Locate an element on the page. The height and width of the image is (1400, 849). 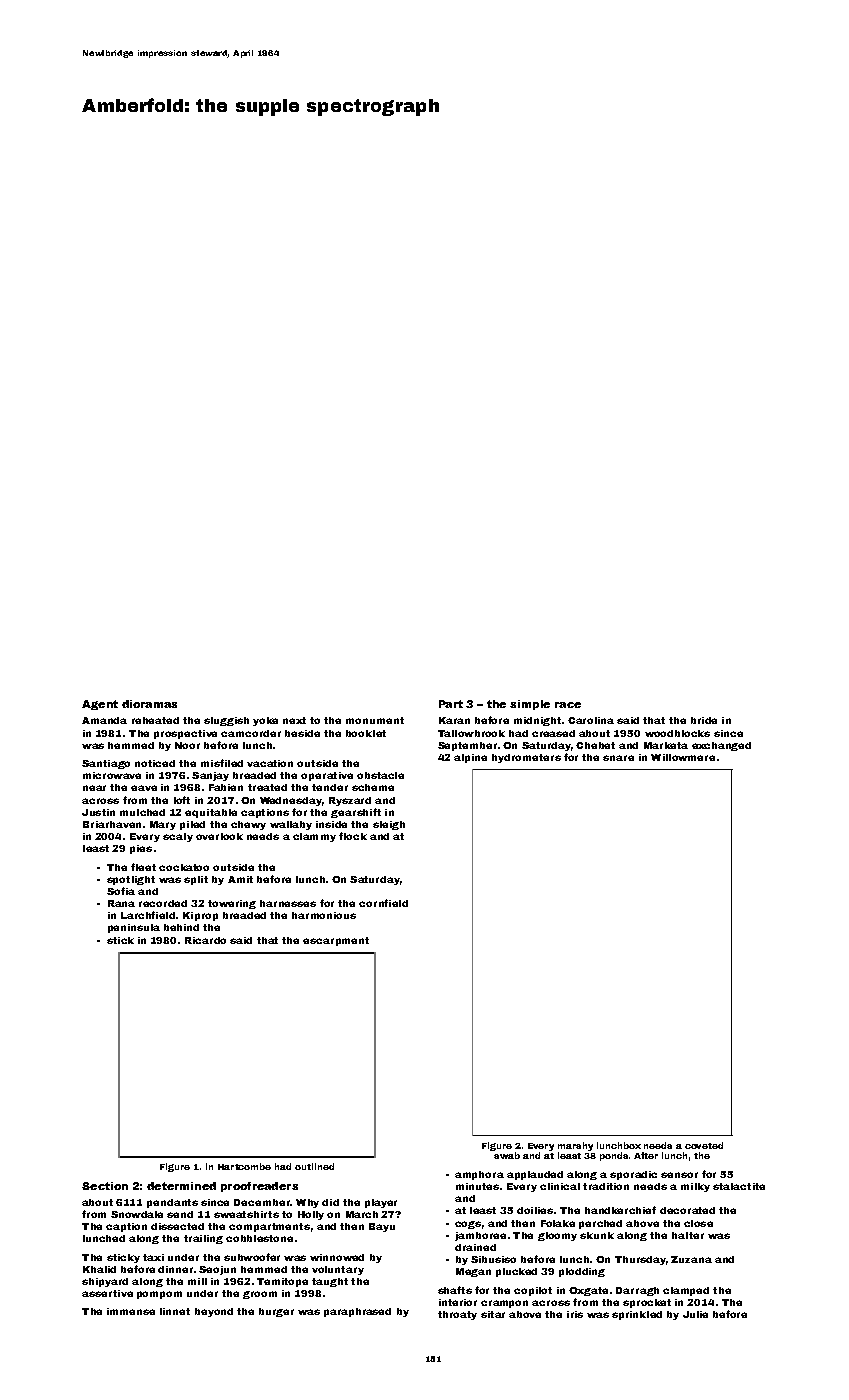
Willowmere is located at coordinates (683, 757).
